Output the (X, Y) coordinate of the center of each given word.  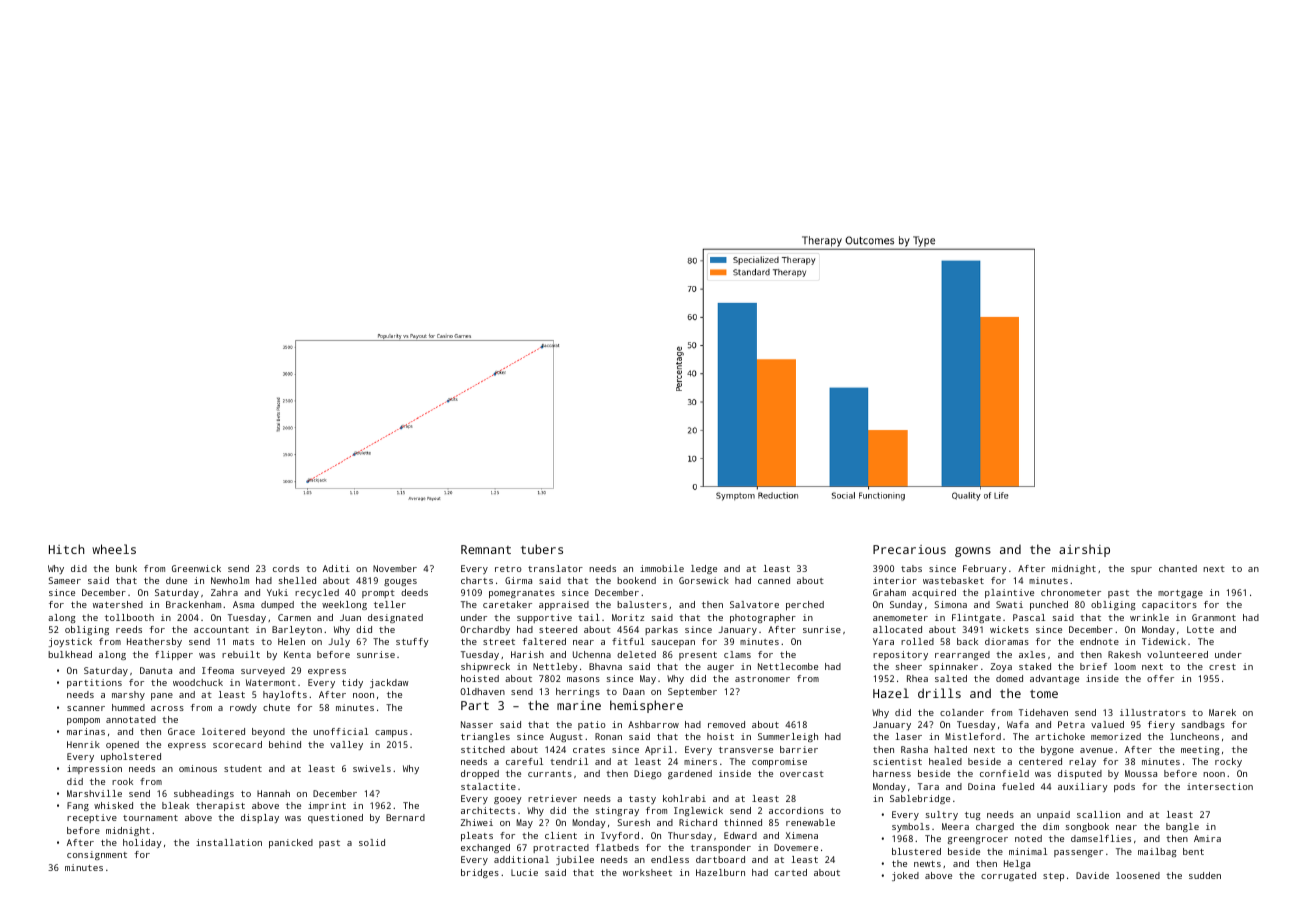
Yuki (277, 592)
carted (791, 872)
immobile (662, 568)
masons (583, 679)
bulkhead (70, 654)
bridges (480, 873)
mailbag (1157, 852)
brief (1093, 666)
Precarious (909, 549)
